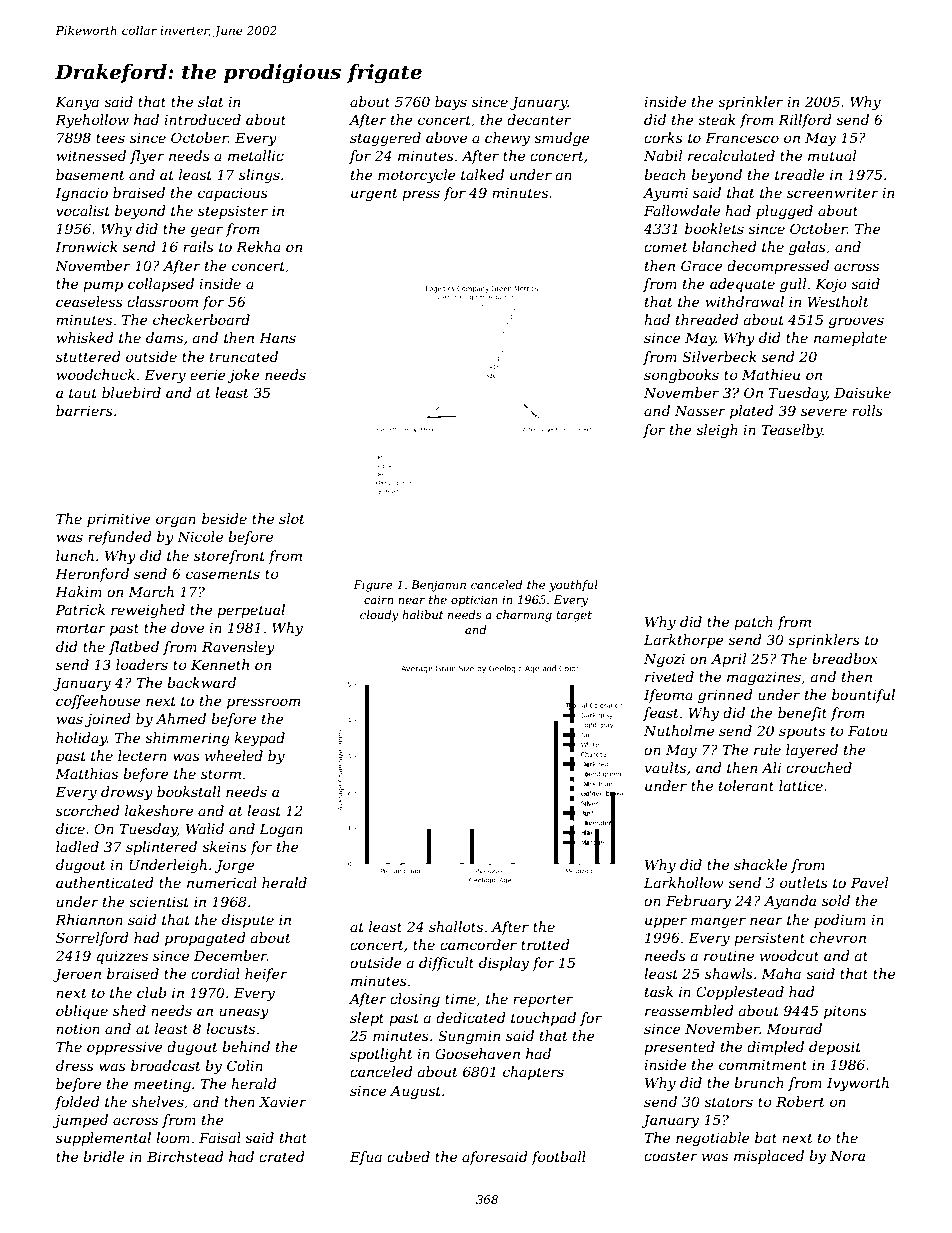 The image size is (952, 1233). What do you see at coordinates (451, 103) in the screenshot?
I see `bays` at bounding box center [451, 103].
